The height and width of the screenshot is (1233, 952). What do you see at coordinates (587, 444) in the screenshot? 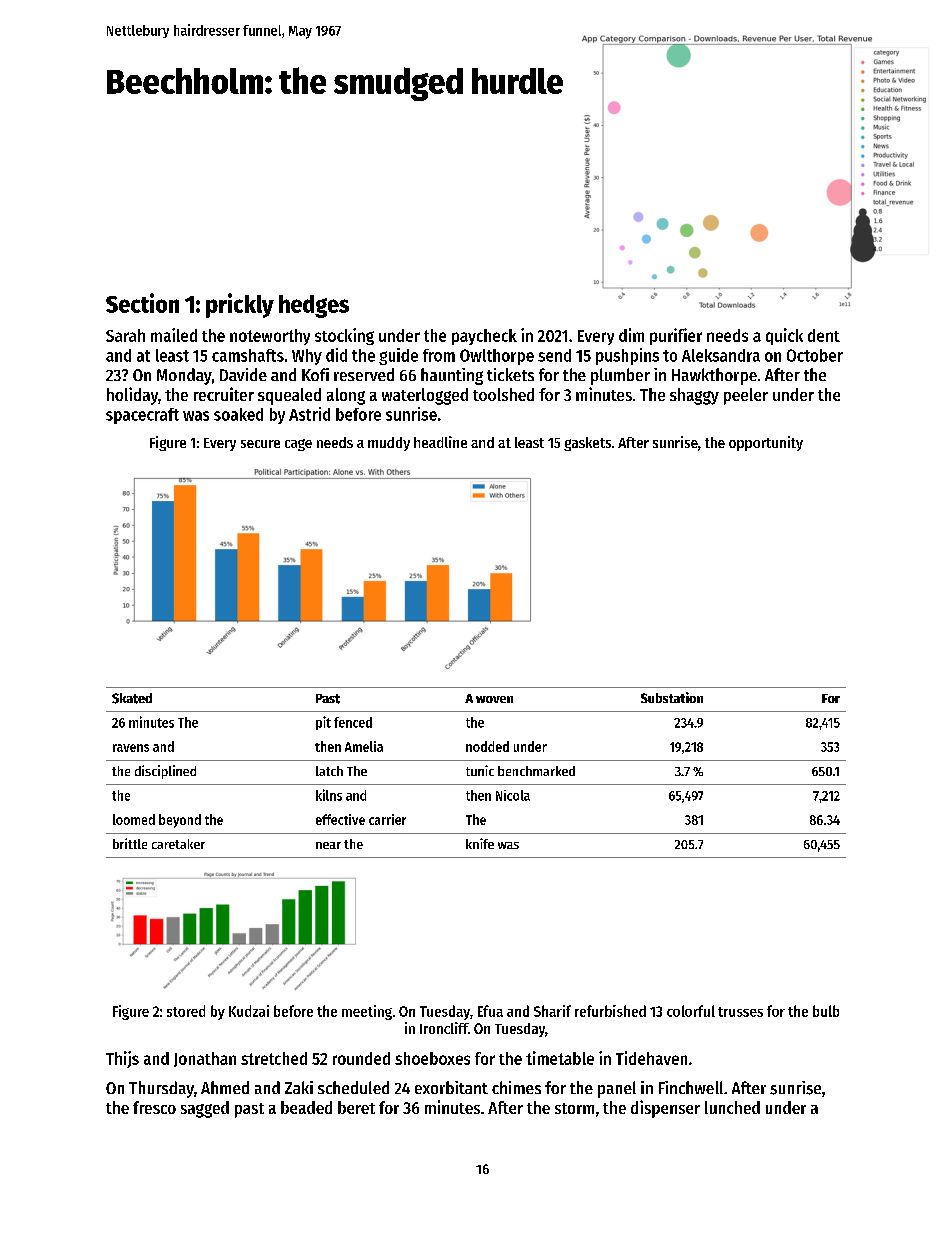
I see `gaskets` at bounding box center [587, 444].
